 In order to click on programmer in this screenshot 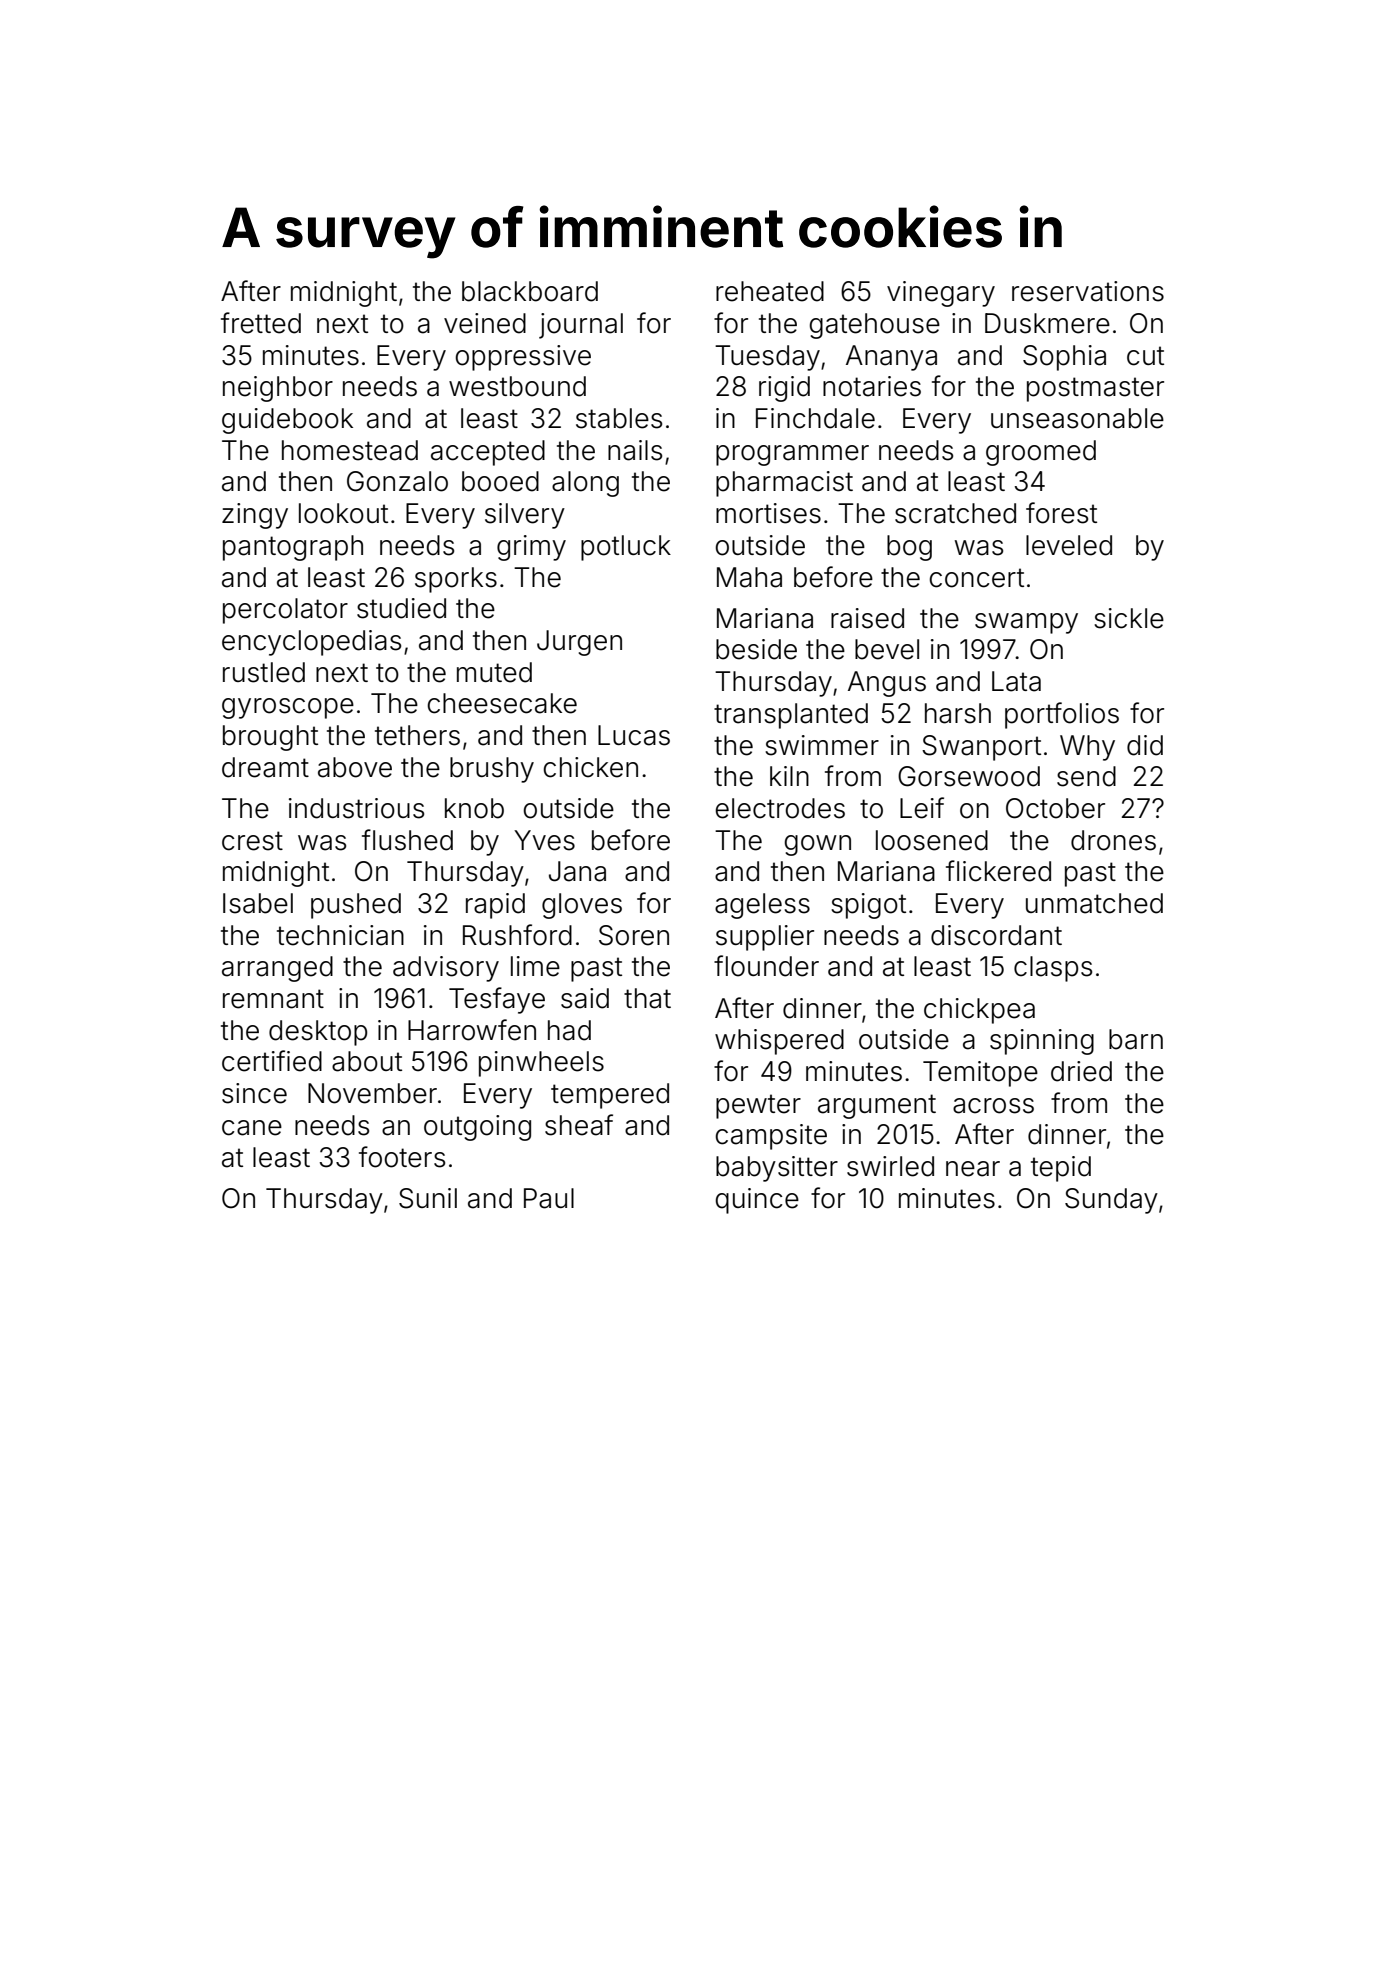, I will do `click(792, 455)`.
